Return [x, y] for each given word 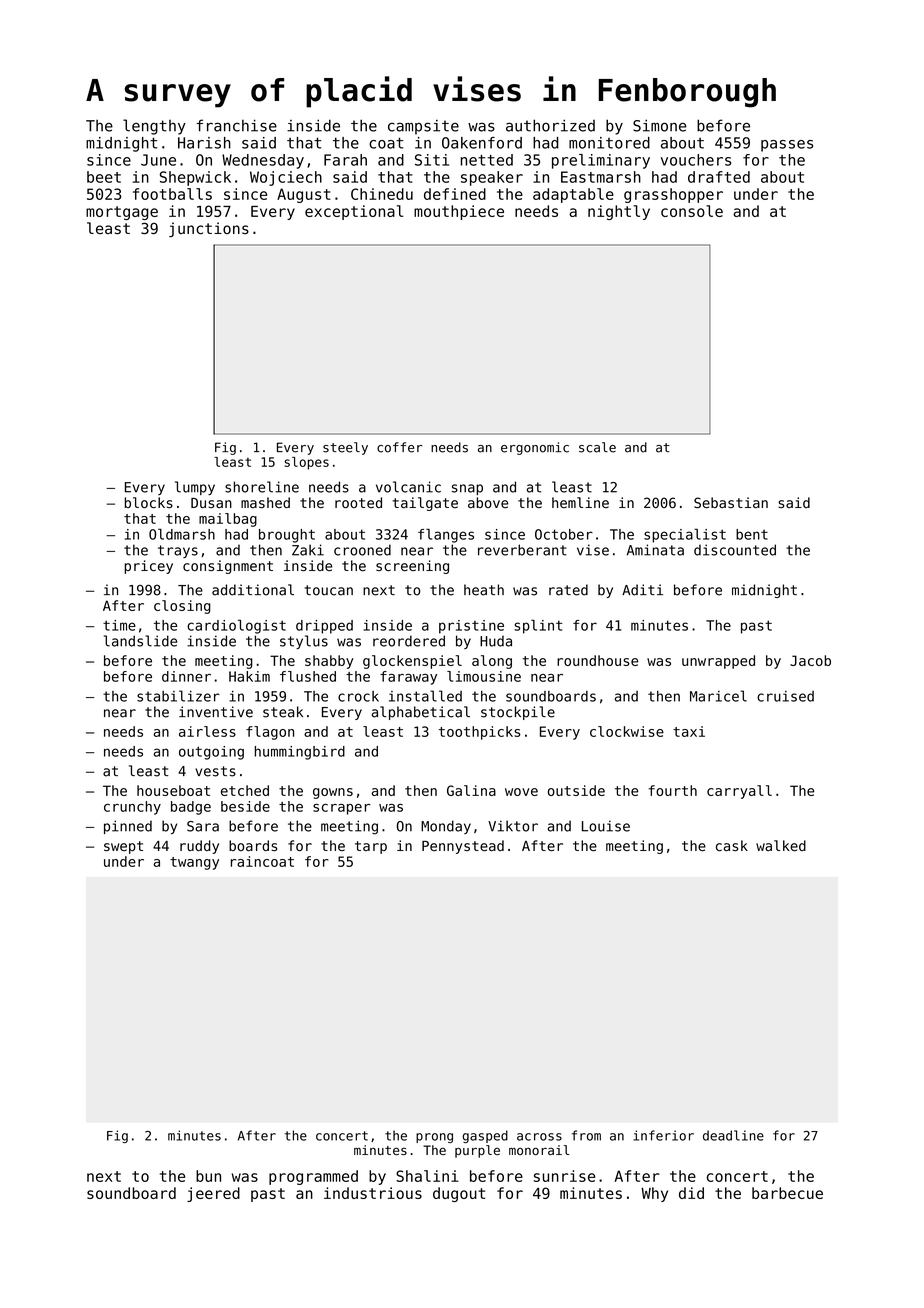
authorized [550, 125]
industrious [373, 1193]
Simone [660, 125]
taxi [689, 731]
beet [104, 177]
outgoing [211, 753]
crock [358, 696]
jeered [213, 1194]
